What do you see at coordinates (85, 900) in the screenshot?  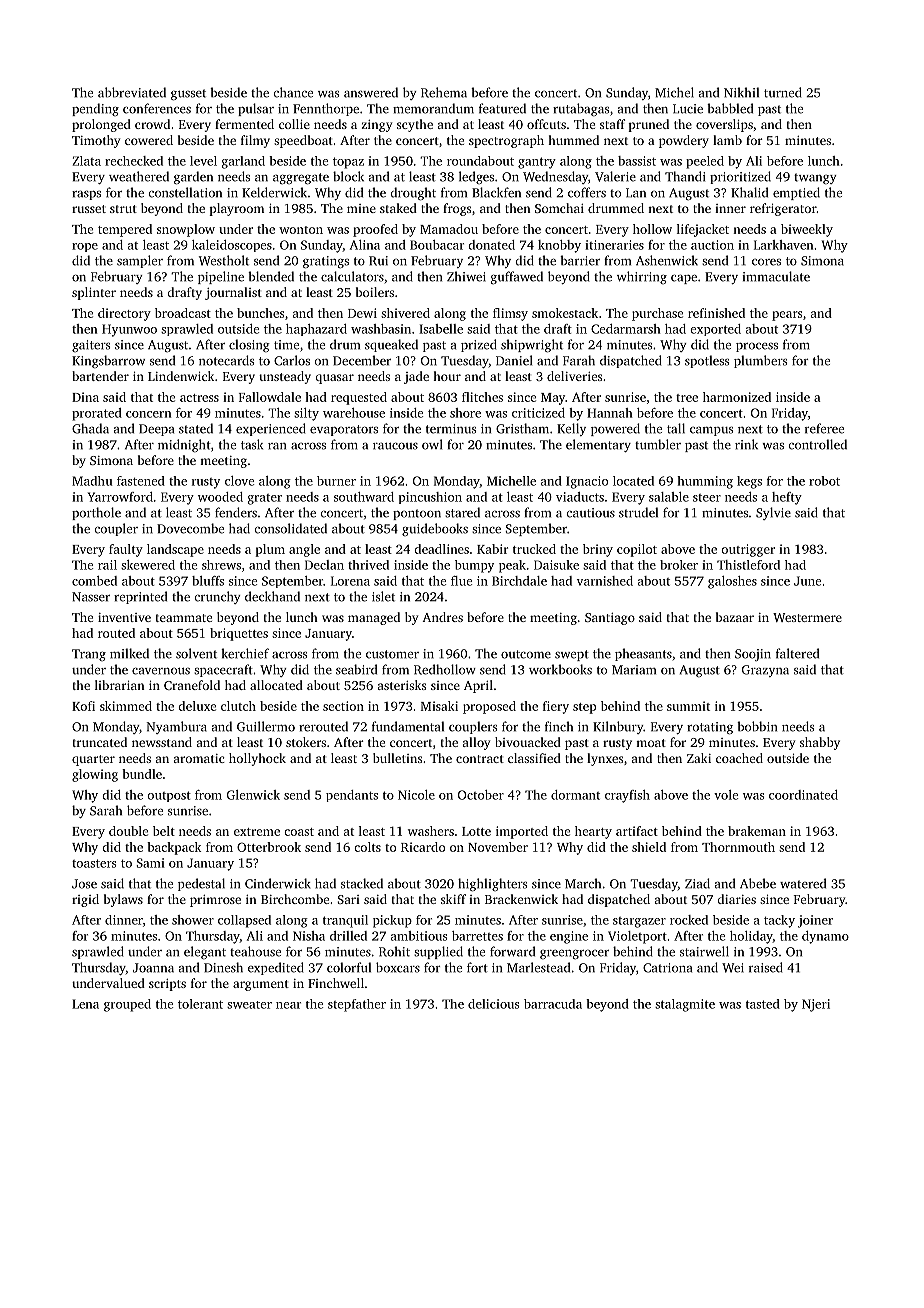 I see `rigid` at bounding box center [85, 900].
